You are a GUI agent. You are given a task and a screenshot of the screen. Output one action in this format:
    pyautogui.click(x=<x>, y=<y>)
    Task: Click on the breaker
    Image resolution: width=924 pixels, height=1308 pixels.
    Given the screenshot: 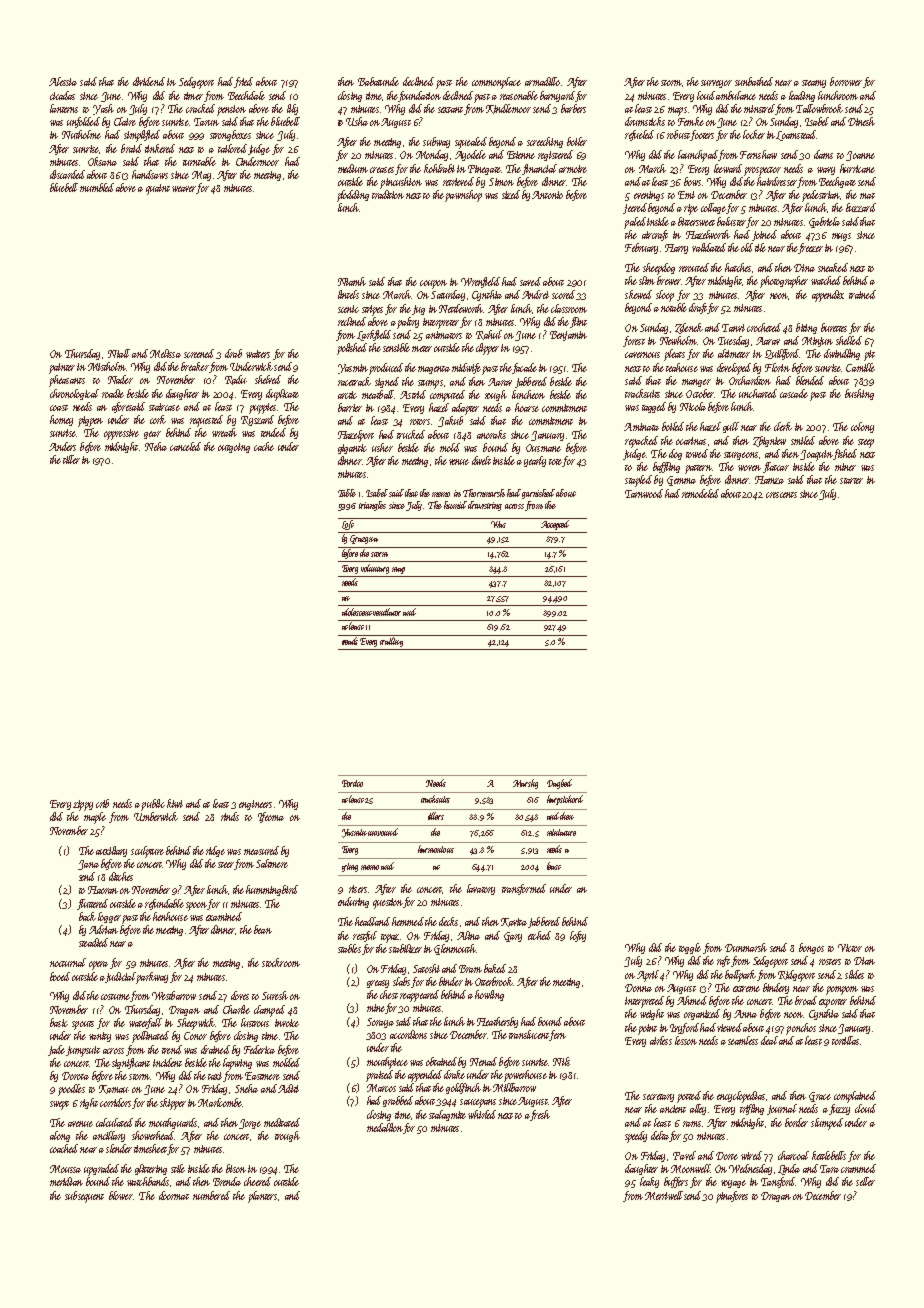 What is the action you would take?
    pyautogui.click(x=195, y=366)
